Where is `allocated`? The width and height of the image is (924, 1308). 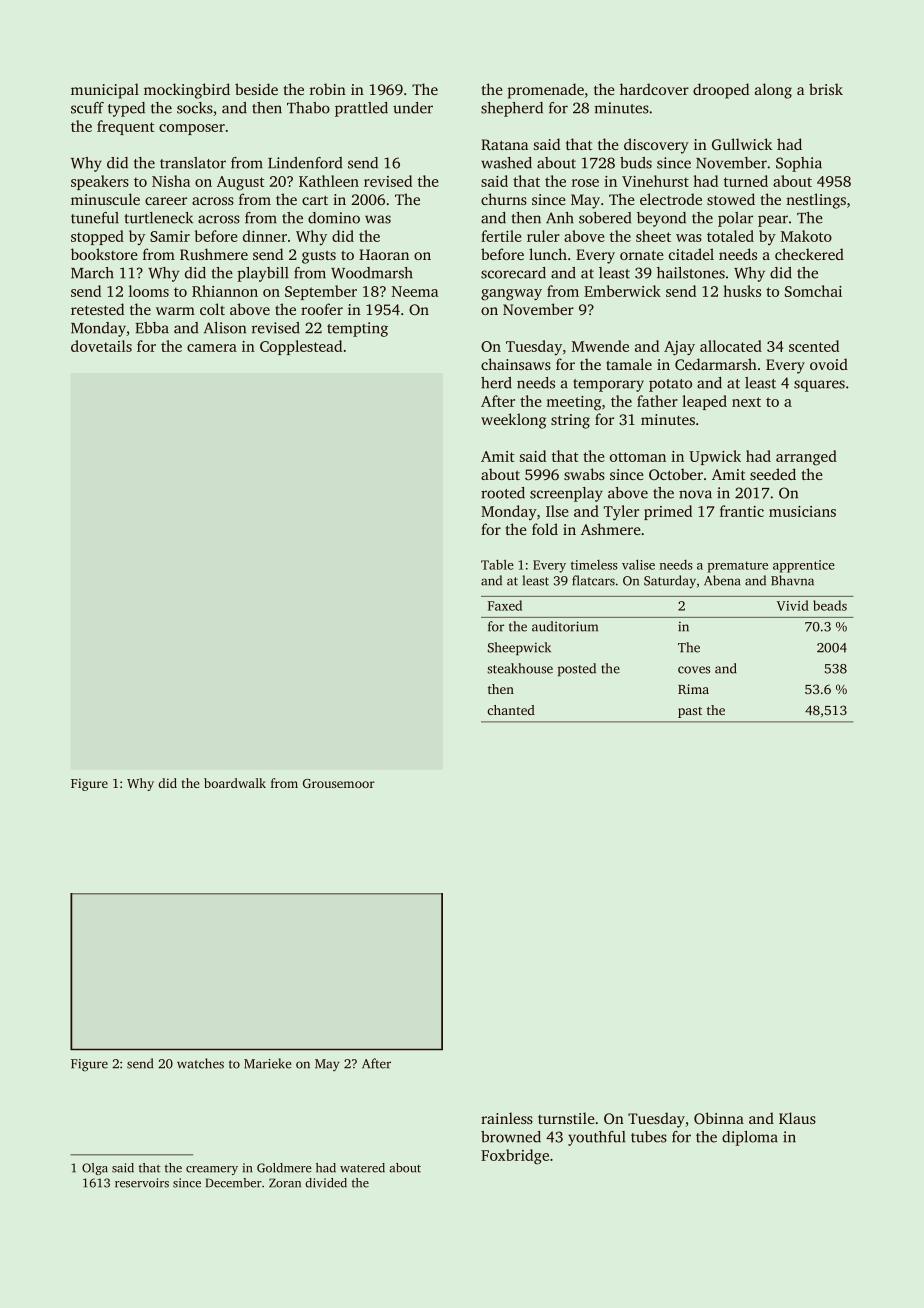
allocated is located at coordinates (731, 346).
